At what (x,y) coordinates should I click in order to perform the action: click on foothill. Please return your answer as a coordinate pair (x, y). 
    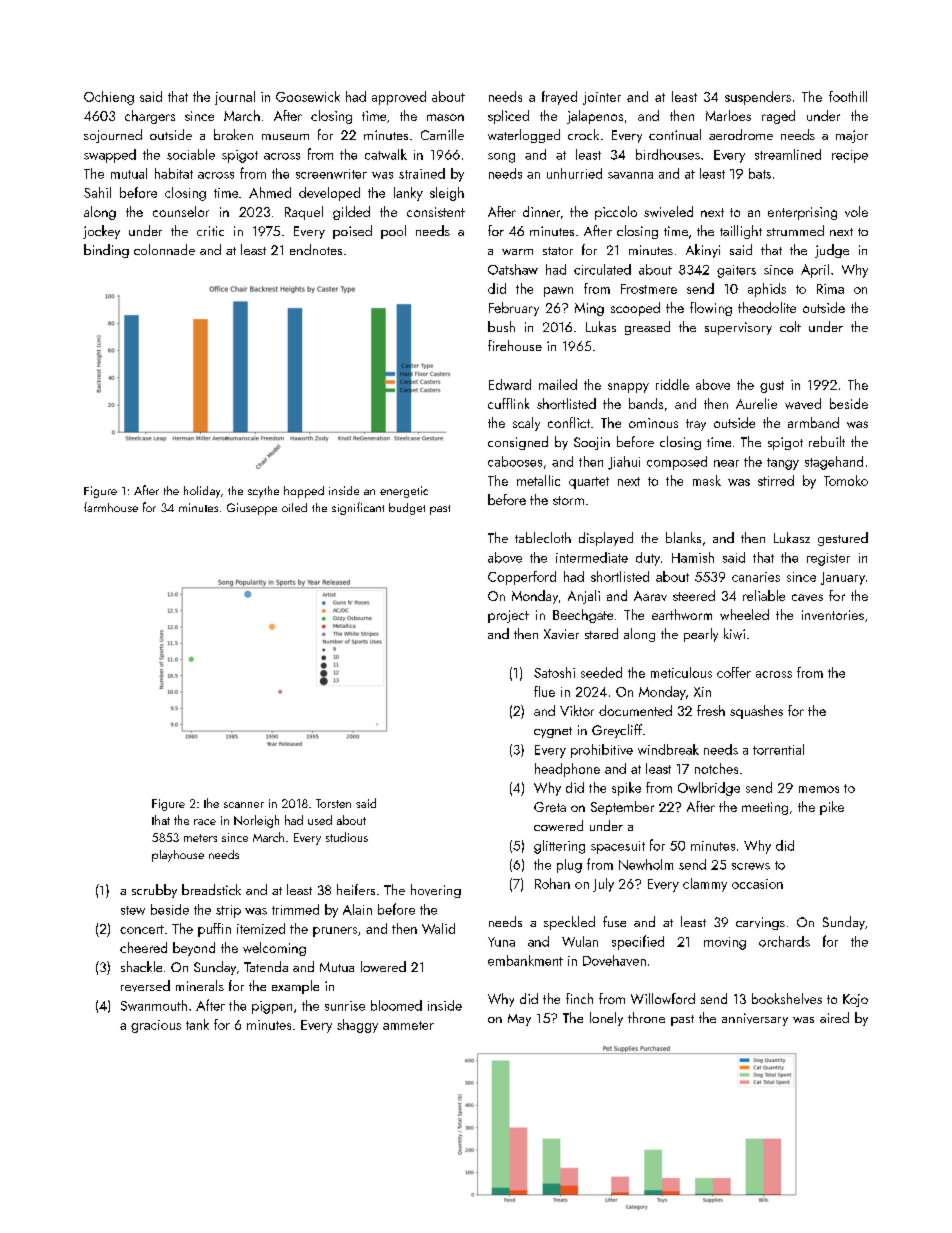
    Looking at the image, I should click on (848, 96).
